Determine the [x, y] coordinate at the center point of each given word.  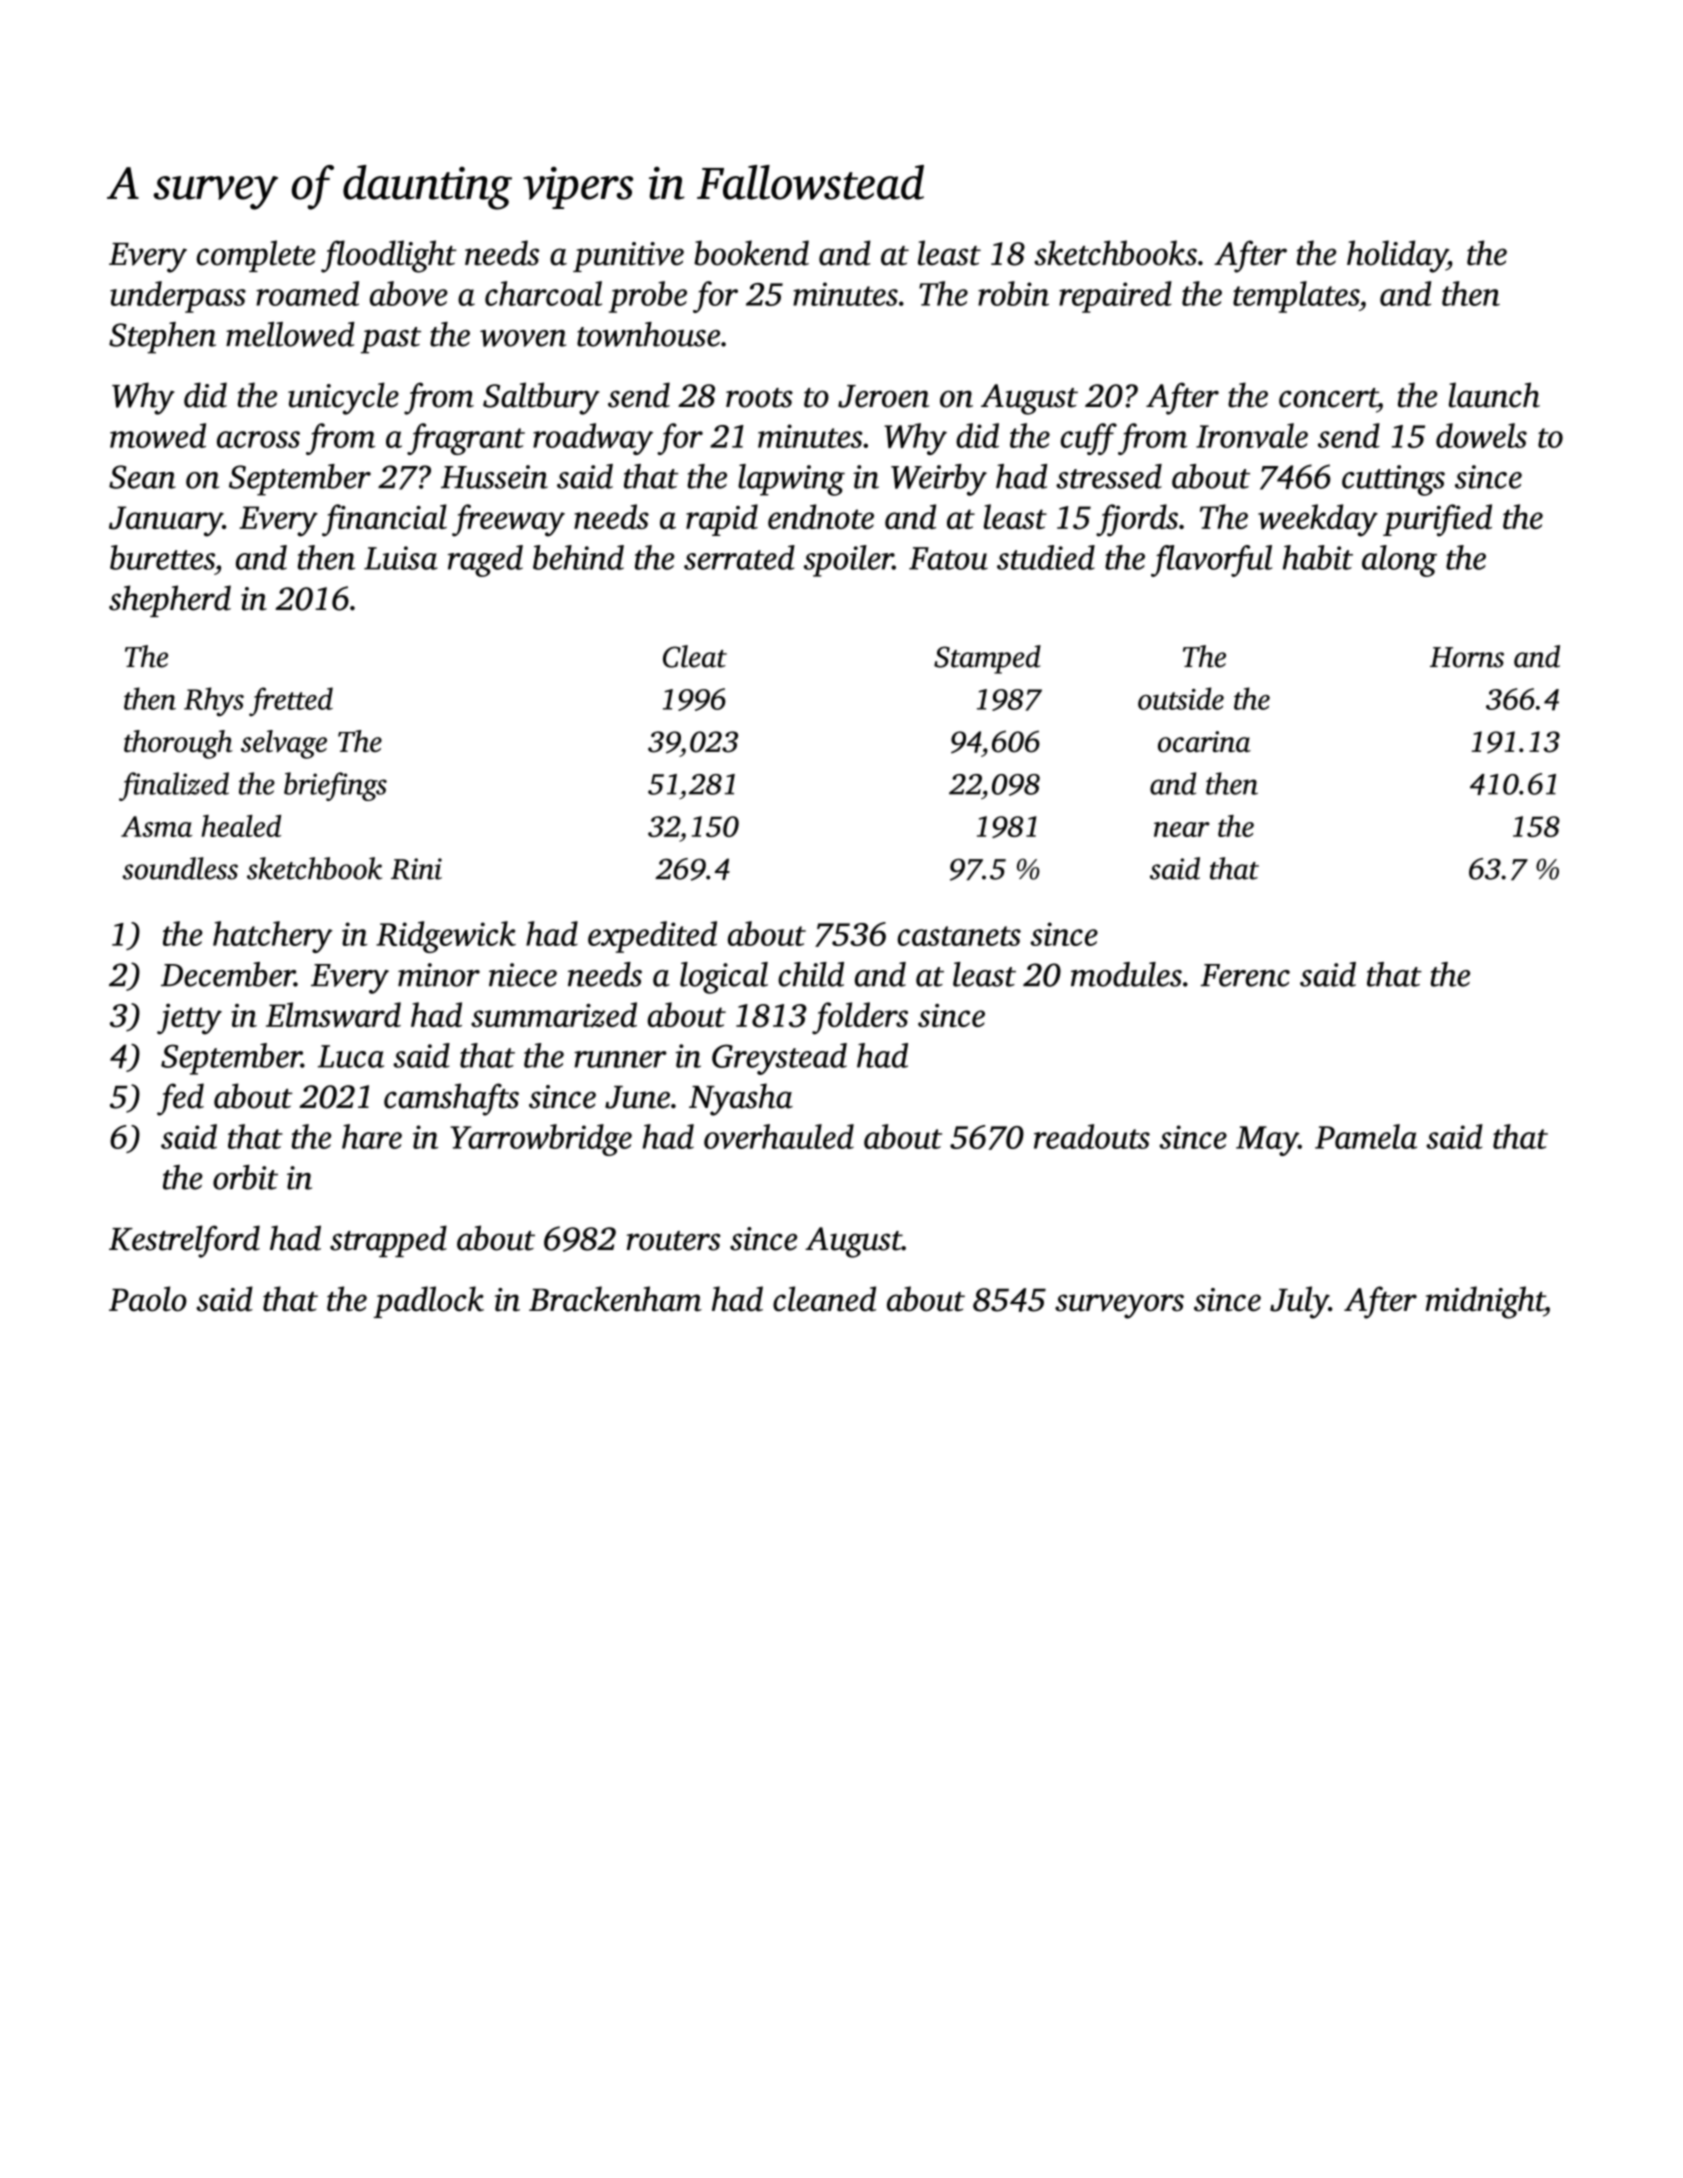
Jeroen [883, 396]
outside [1181, 698]
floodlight [389, 256]
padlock [428, 1302]
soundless [180, 868]
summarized [554, 1015]
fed [180, 1099]
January [166, 521]
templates [1296, 297]
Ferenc [1245, 975]
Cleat [695, 656]
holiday [1397, 256]
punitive [628, 257]
